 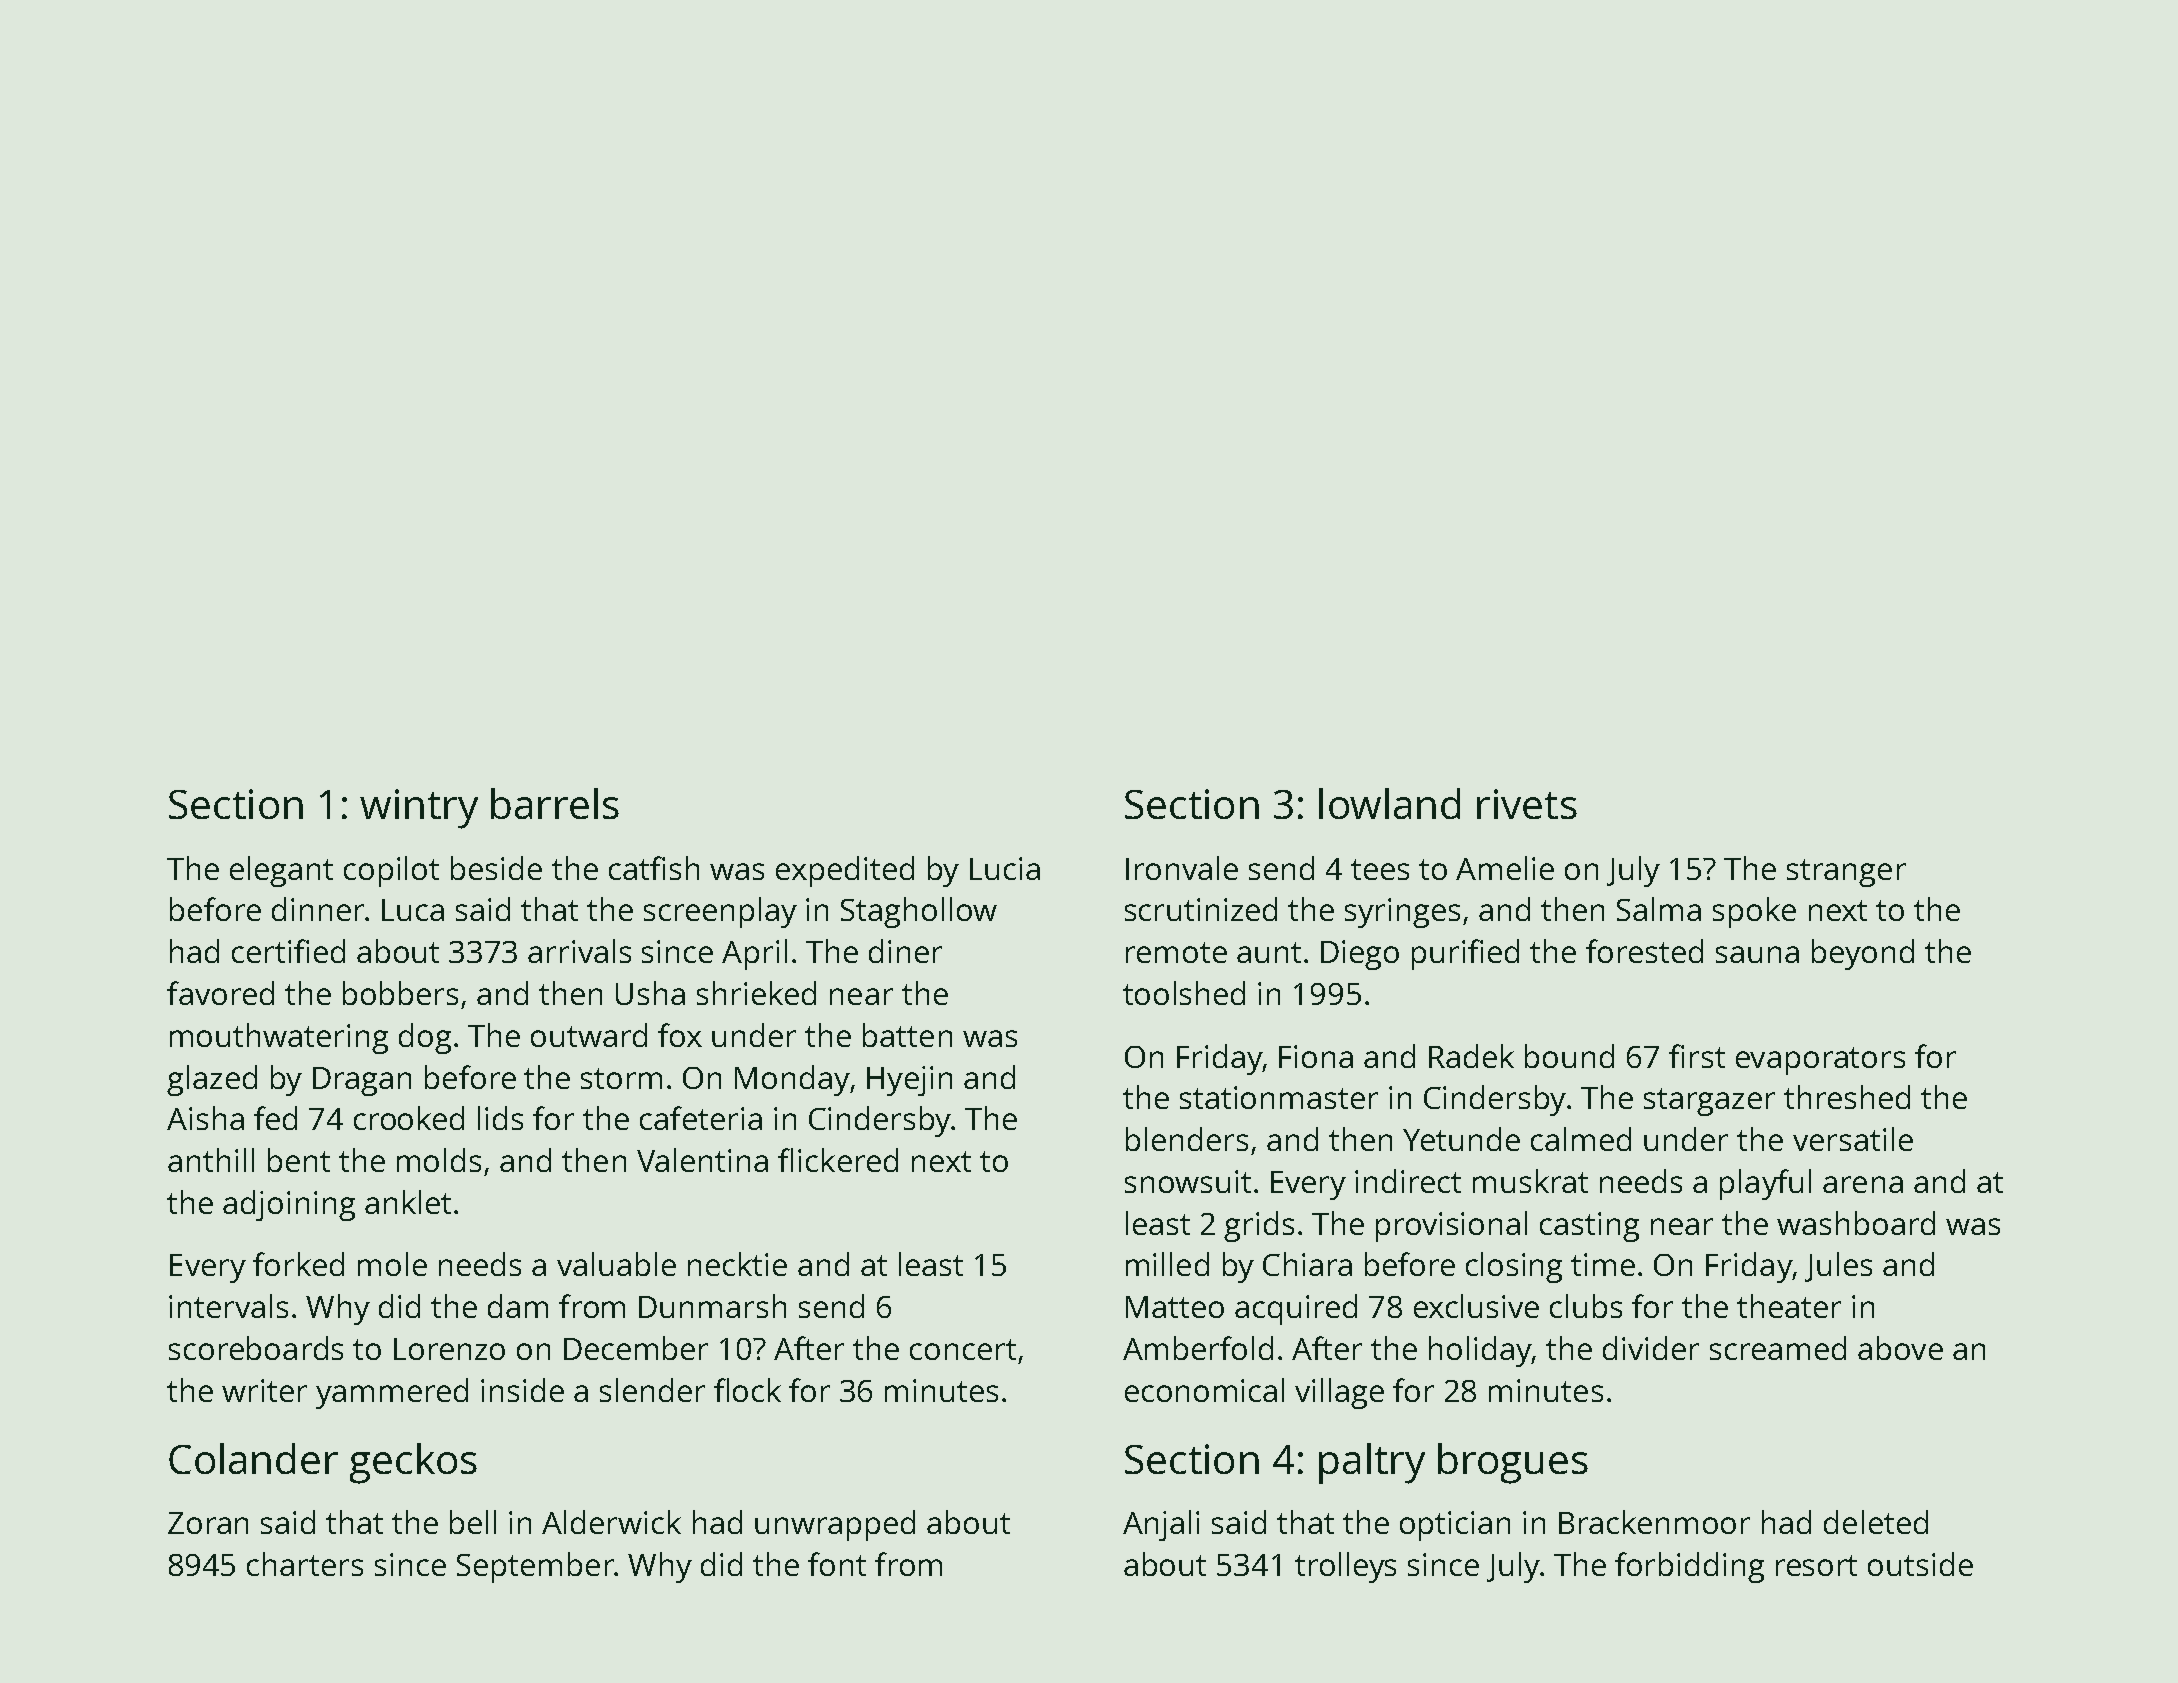 I want to click on rivets, so click(x=1527, y=804).
